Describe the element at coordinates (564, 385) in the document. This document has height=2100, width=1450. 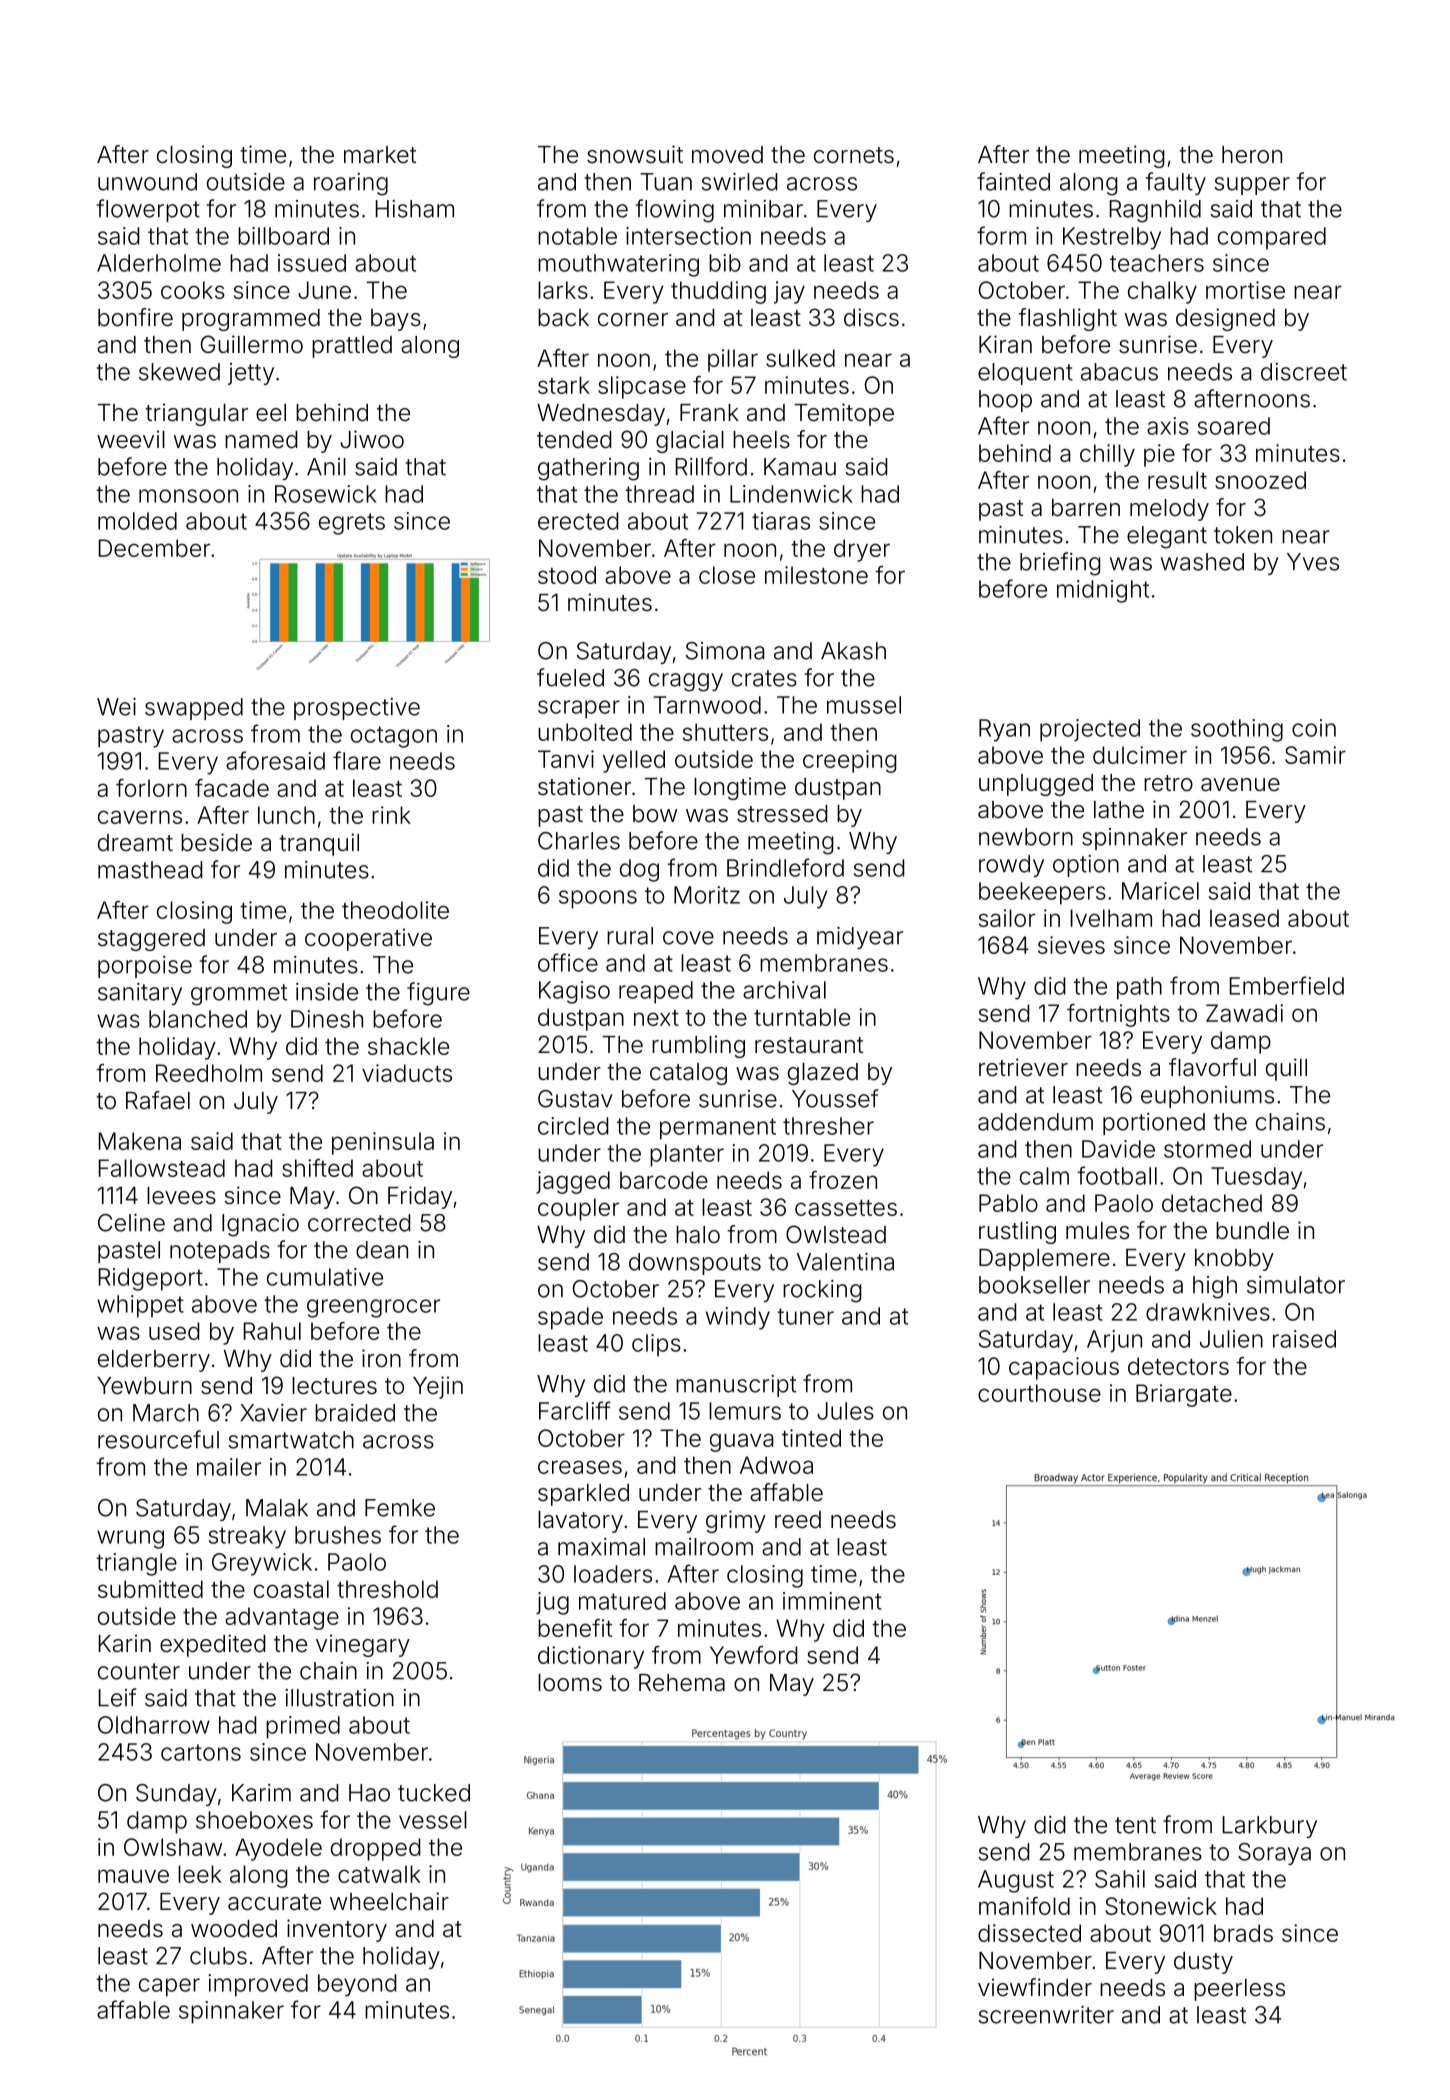
I see `stark` at that location.
